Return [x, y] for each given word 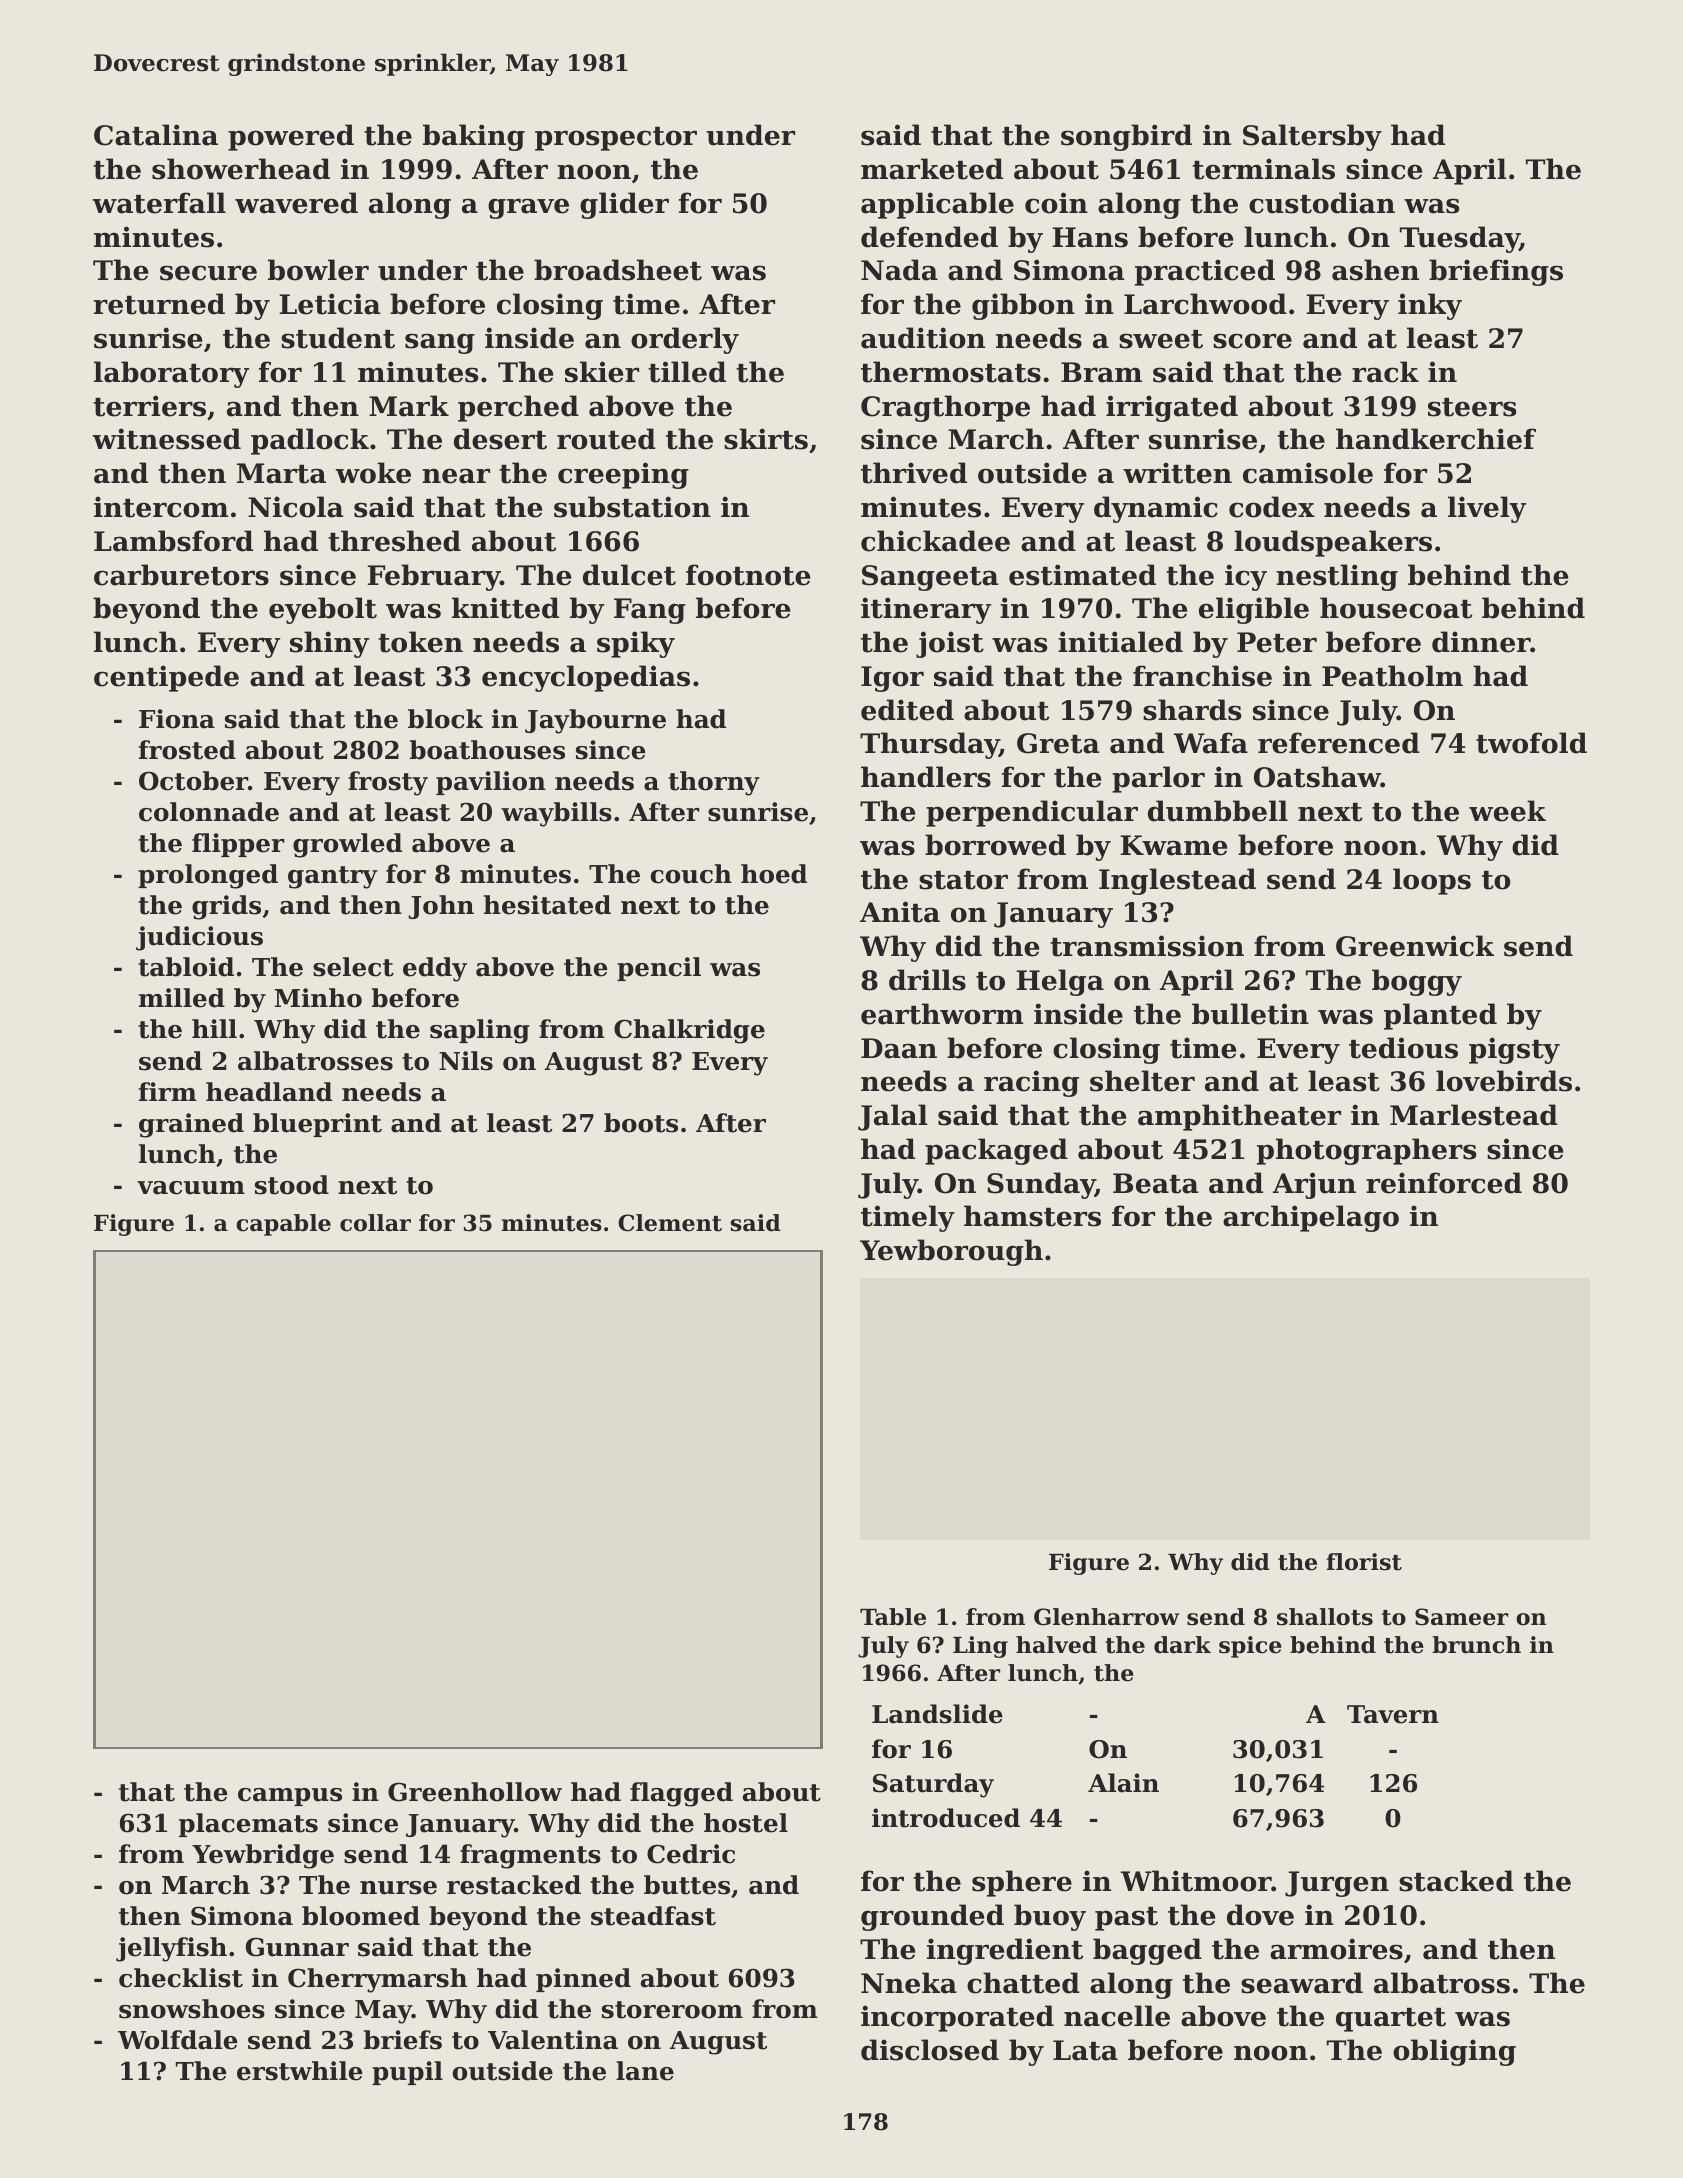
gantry [333, 877]
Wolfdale [178, 2040]
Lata [1085, 2050]
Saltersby [1312, 137]
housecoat [1396, 608]
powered [291, 137]
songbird [1126, 137]
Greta [1058, 743]
